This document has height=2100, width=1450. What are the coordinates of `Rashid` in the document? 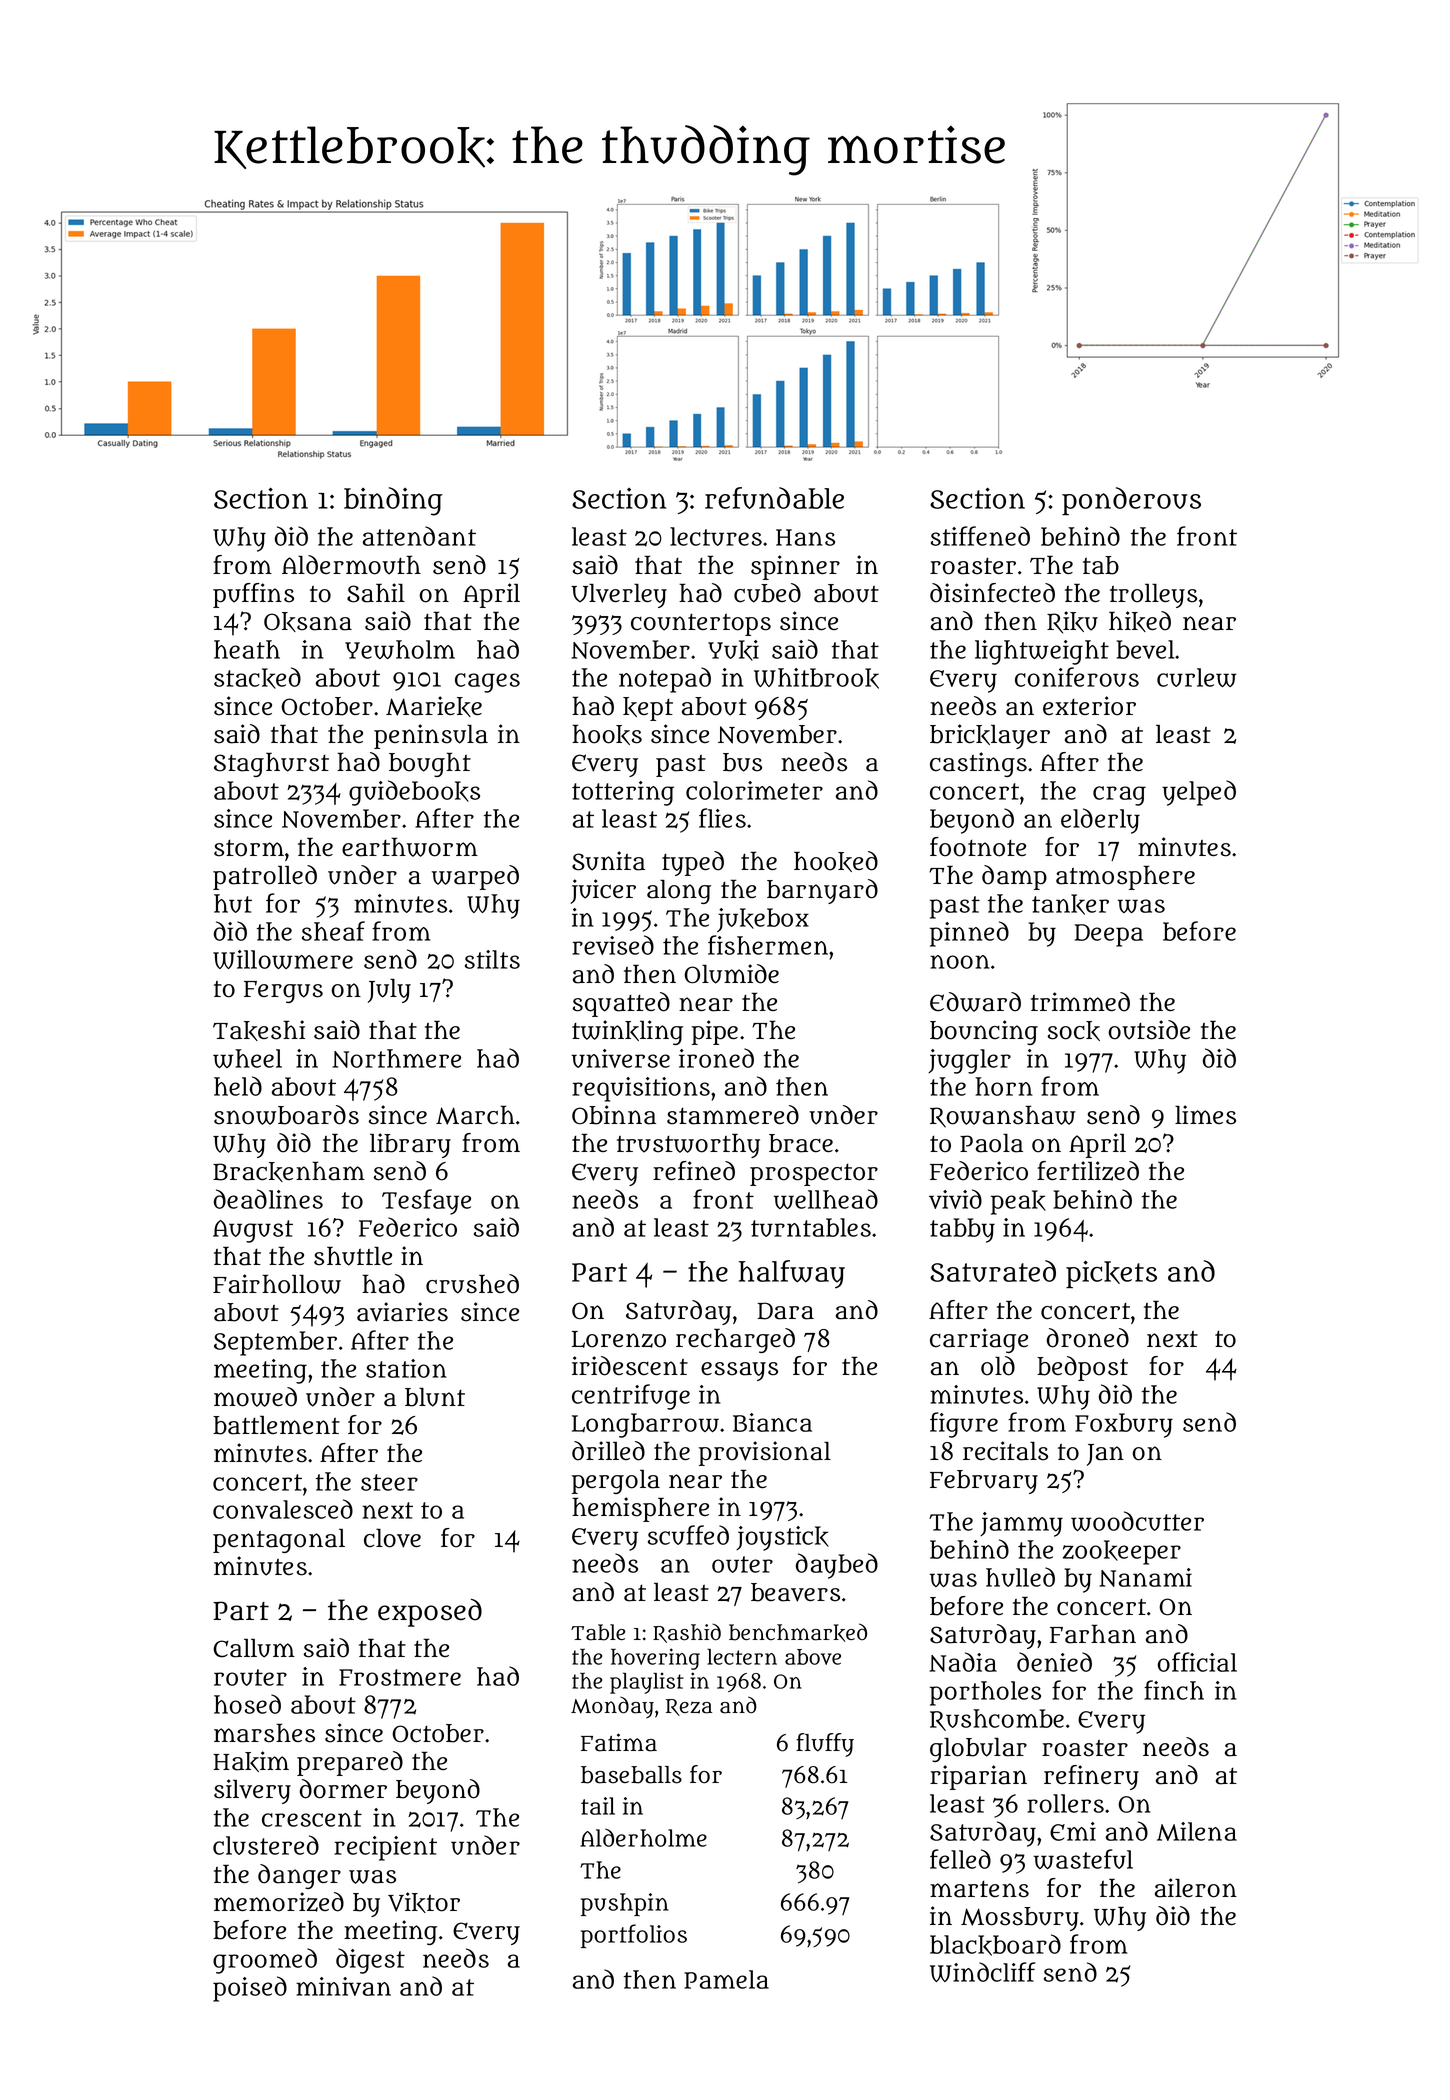 It's located at (687, 1633).
